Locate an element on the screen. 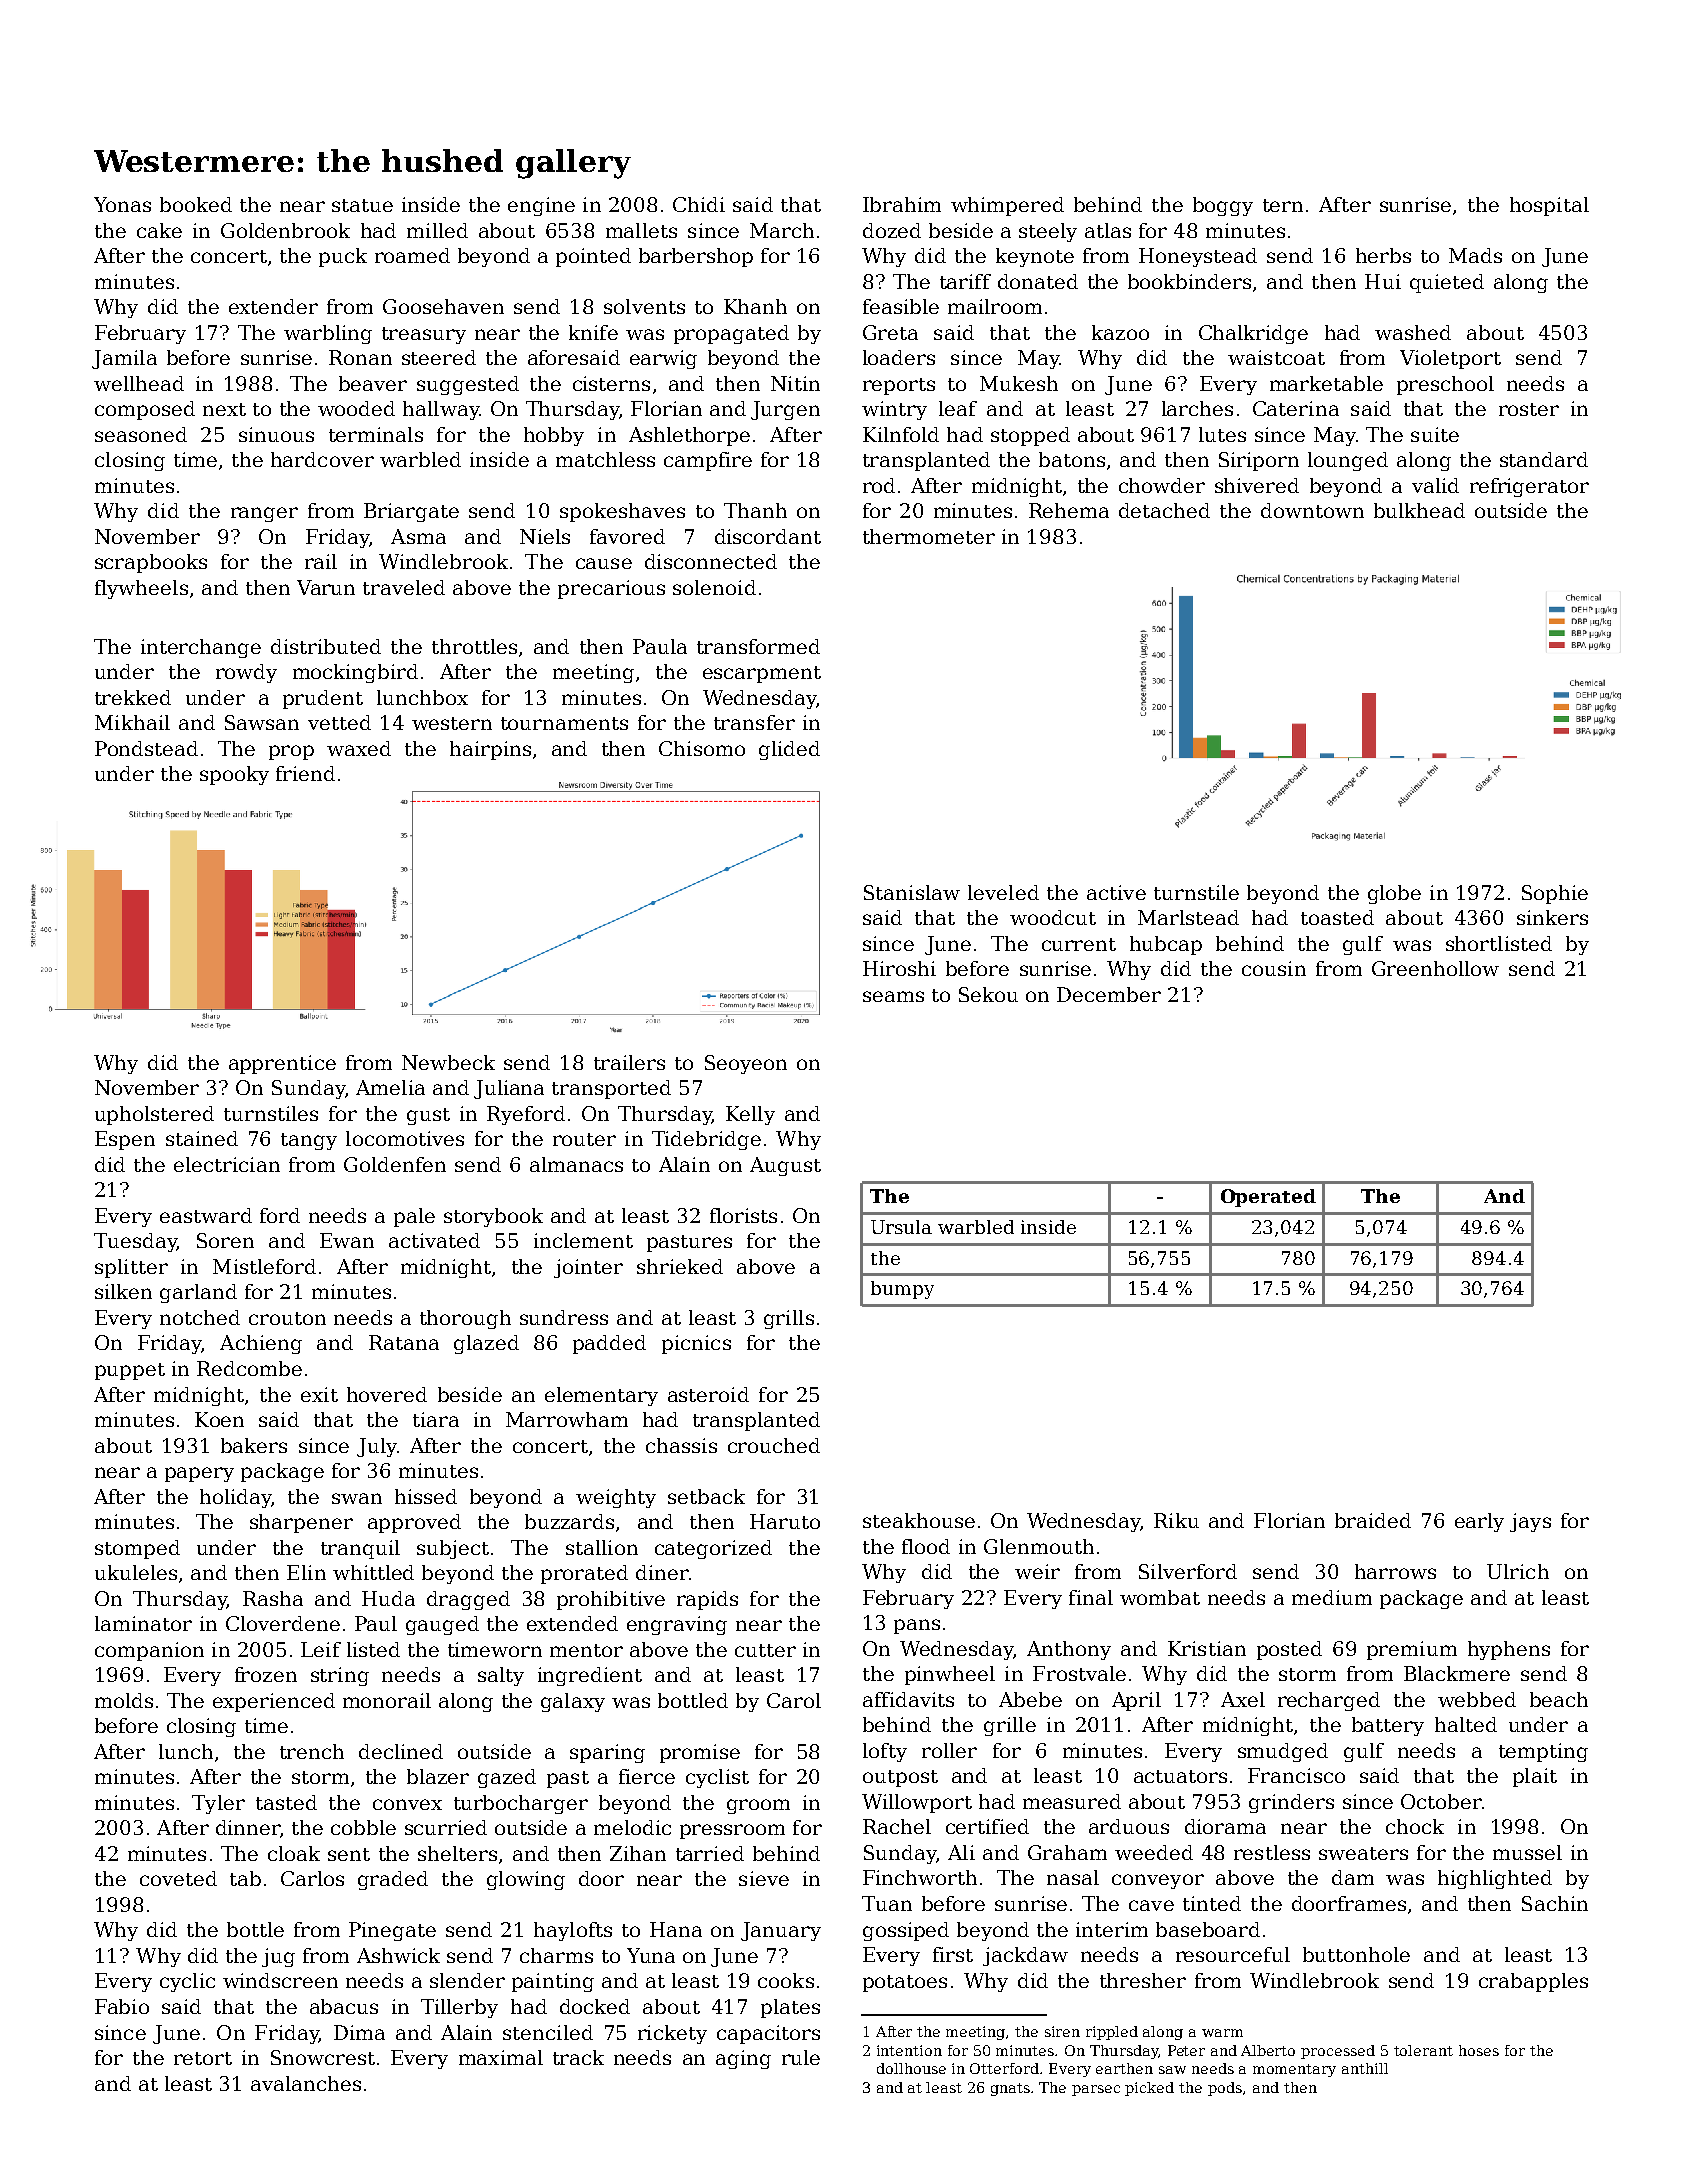  Kelly is located at coordinates (750, 1115).
